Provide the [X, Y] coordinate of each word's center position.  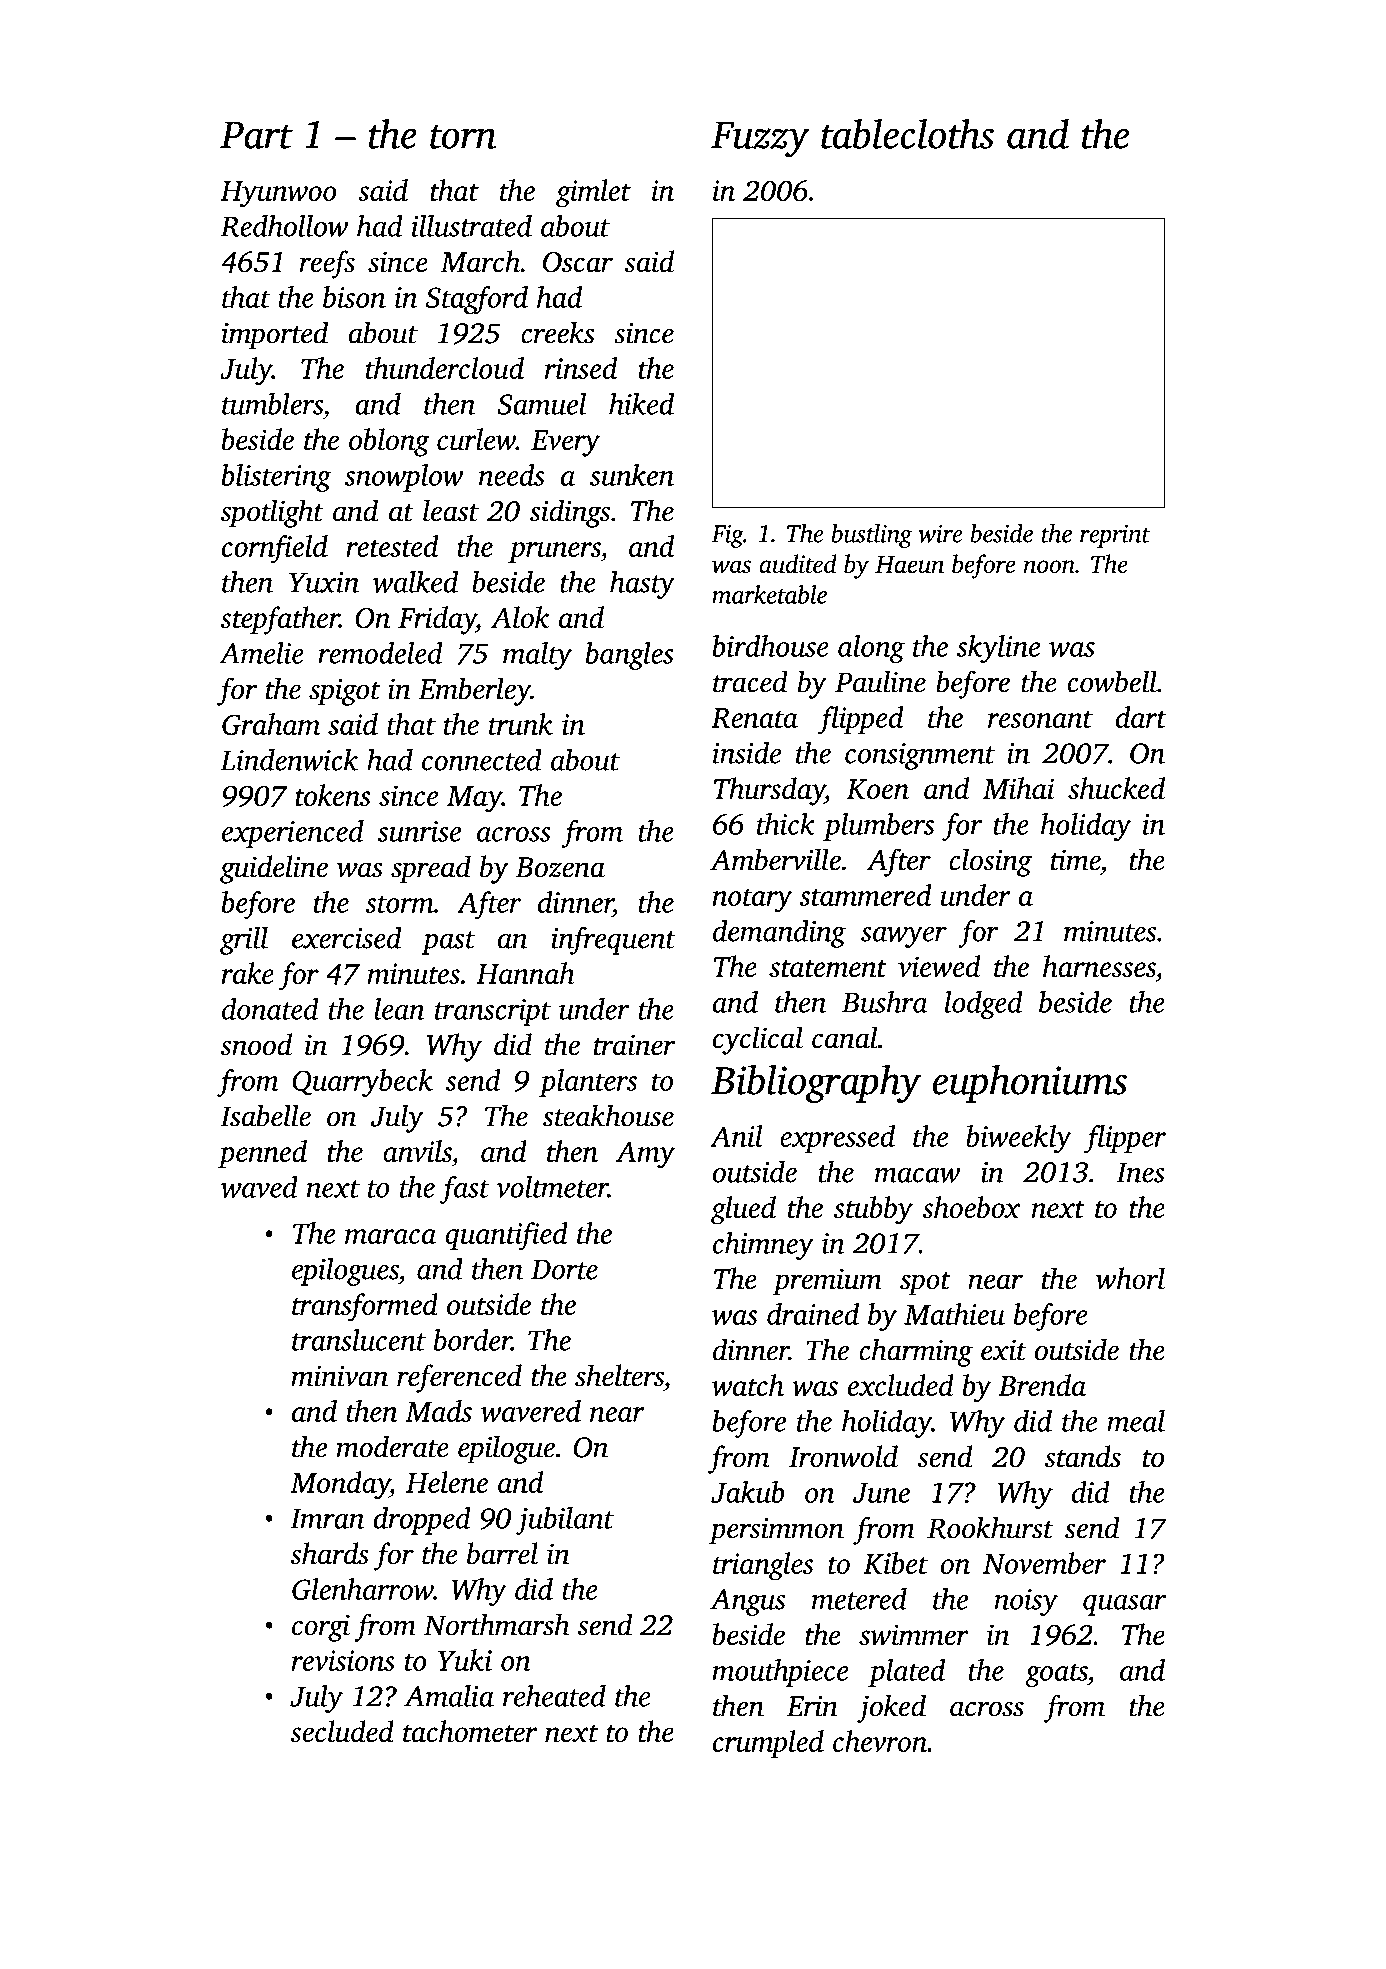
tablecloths [907, 134]
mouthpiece [780, 1673]
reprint [1115, 536]
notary [752, 900]
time [1075, 860]
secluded [342, 1731]
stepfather [280, 620]
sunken [632, 475]
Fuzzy [760, 139]
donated [270, 1009]
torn [463, 137]
